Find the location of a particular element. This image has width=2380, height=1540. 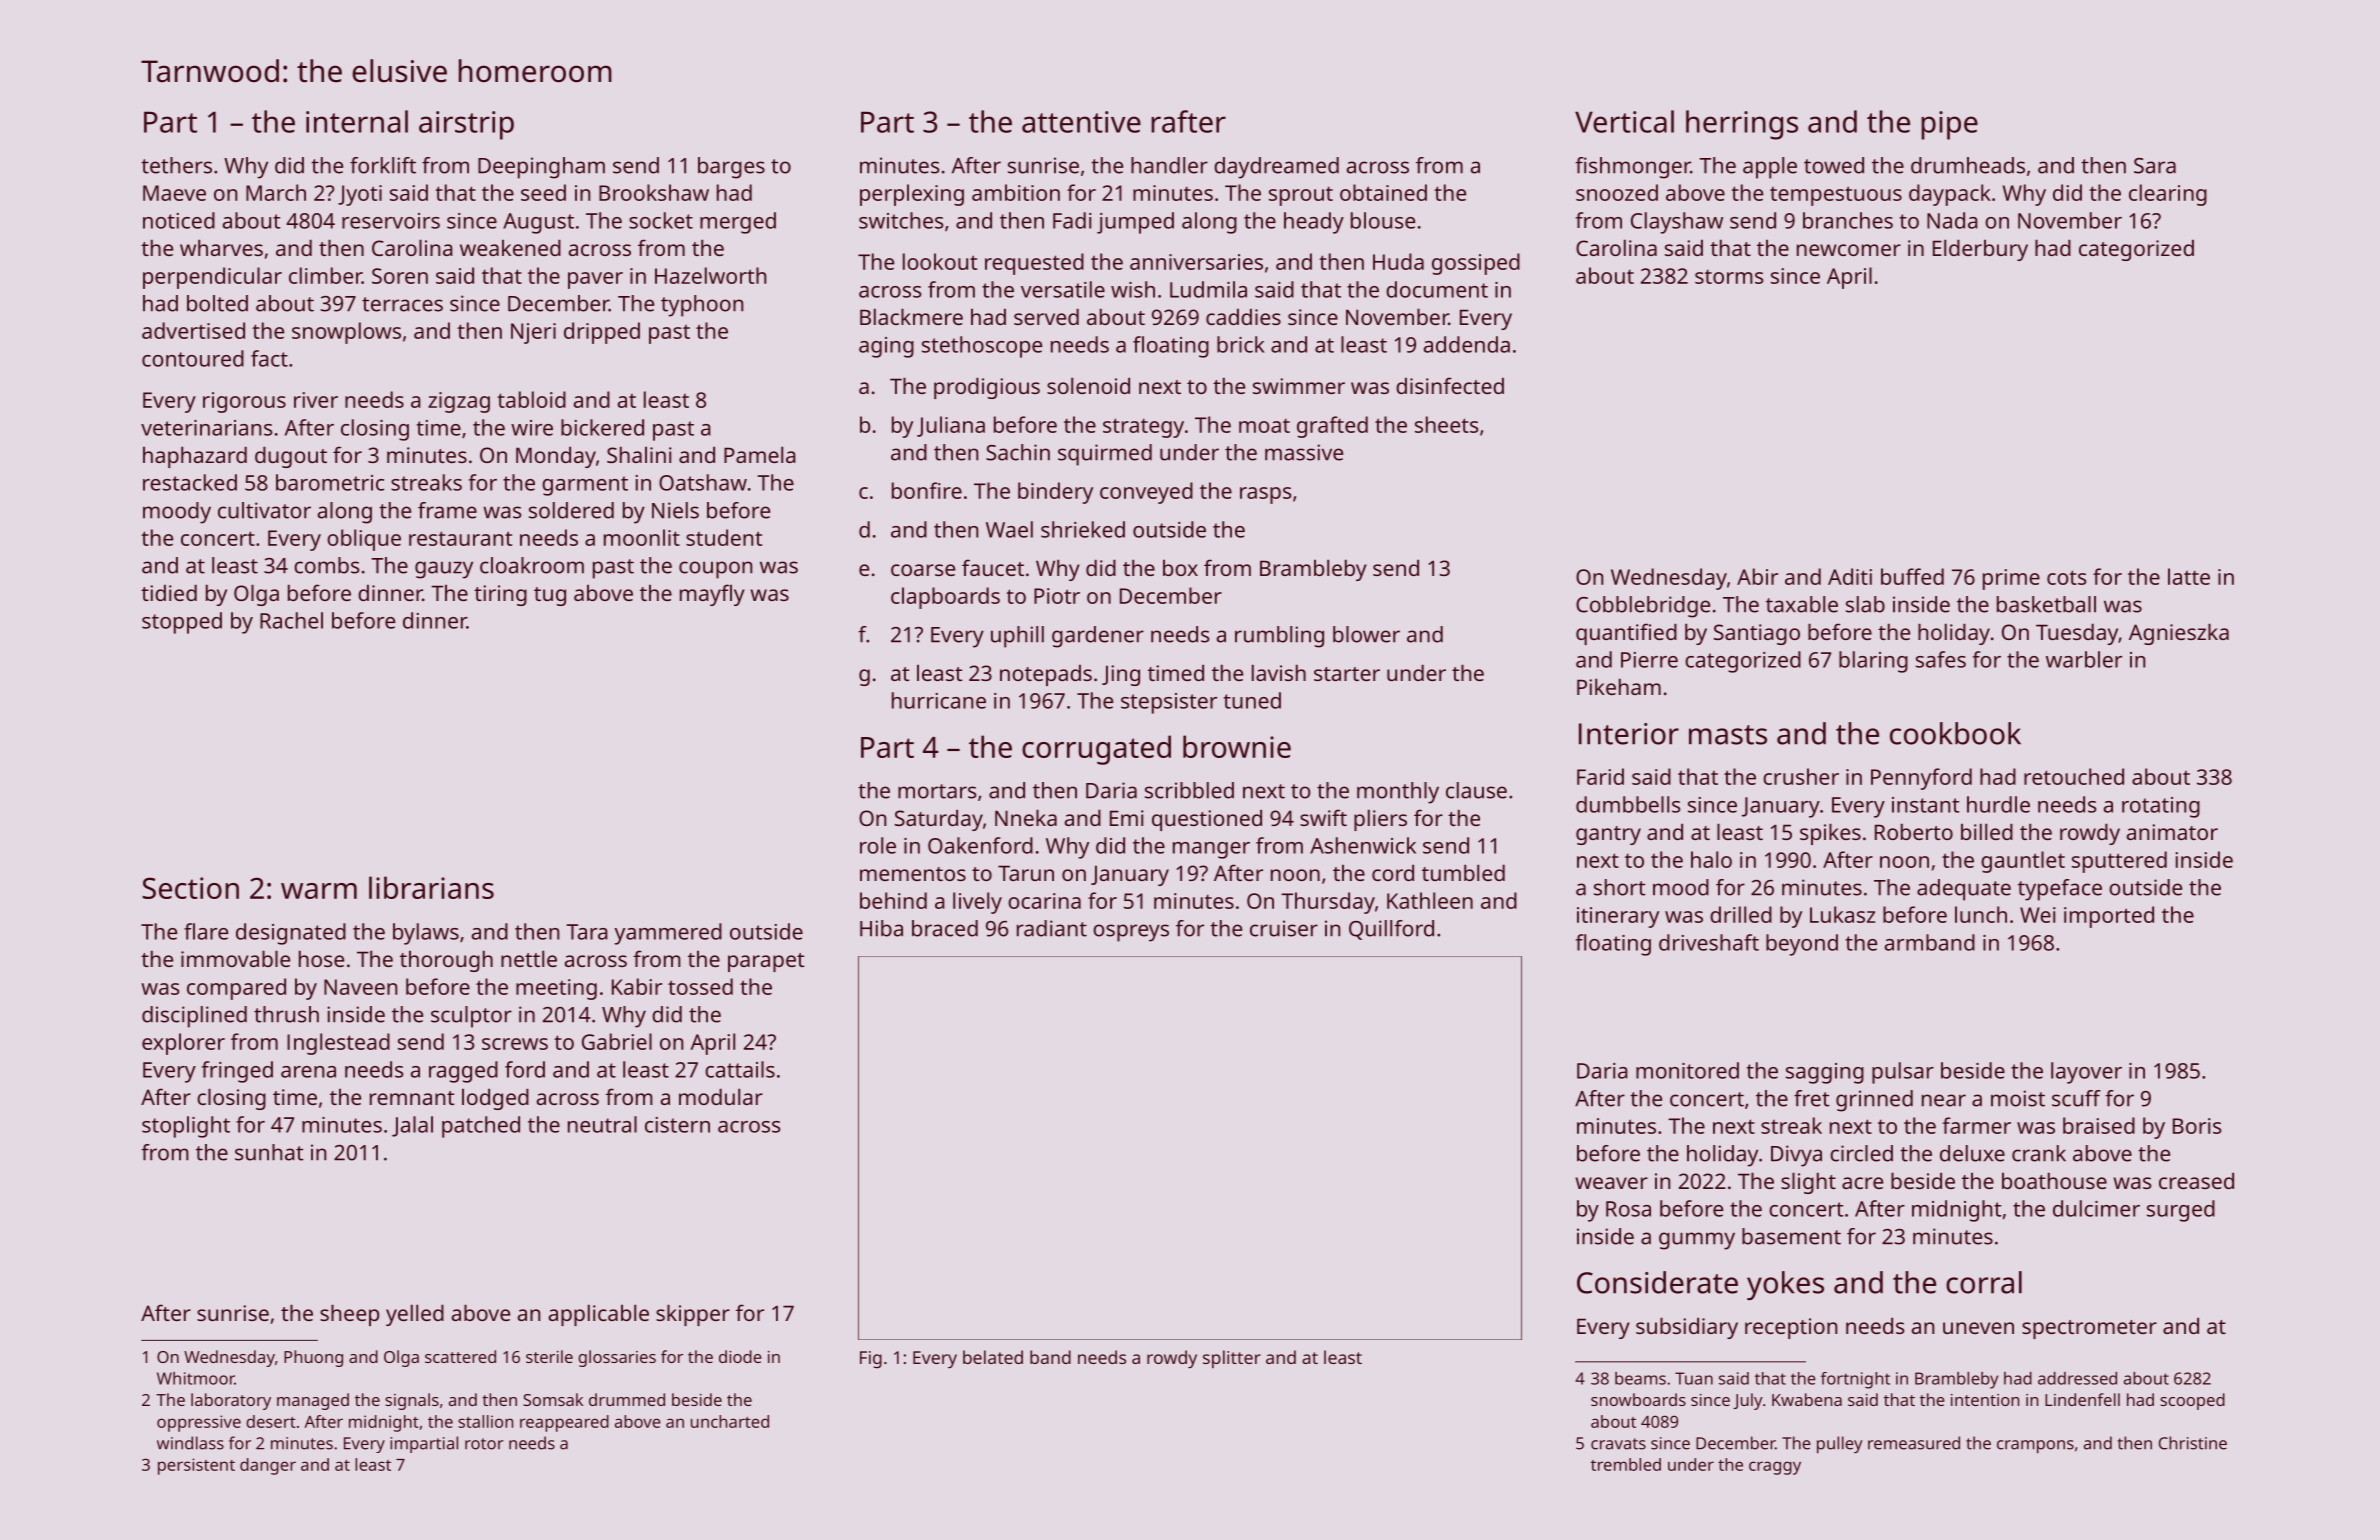

Pikeham is located at coordinates (1619, 686).
